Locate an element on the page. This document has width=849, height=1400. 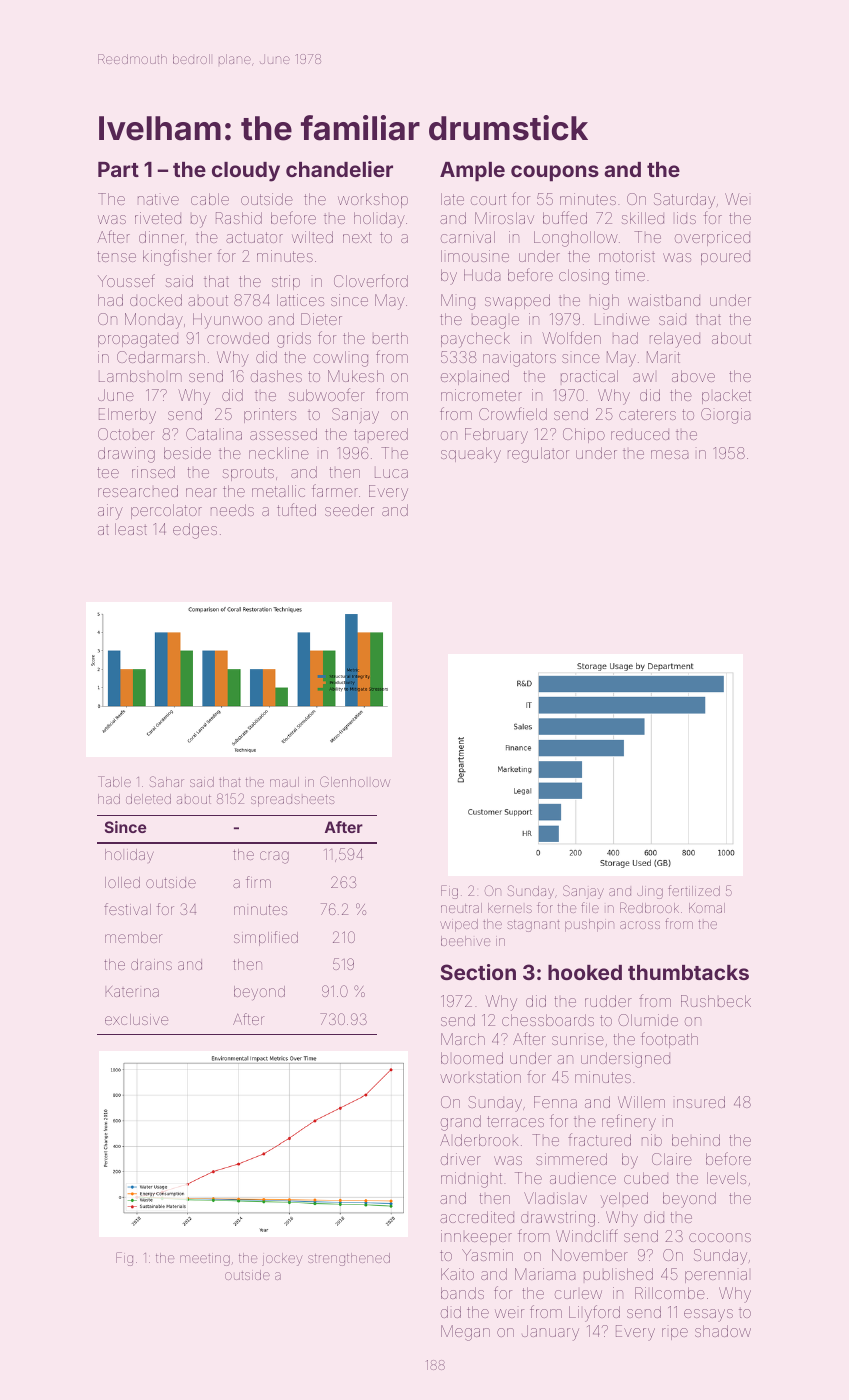
mesa is located at coordinates (669, 454).
